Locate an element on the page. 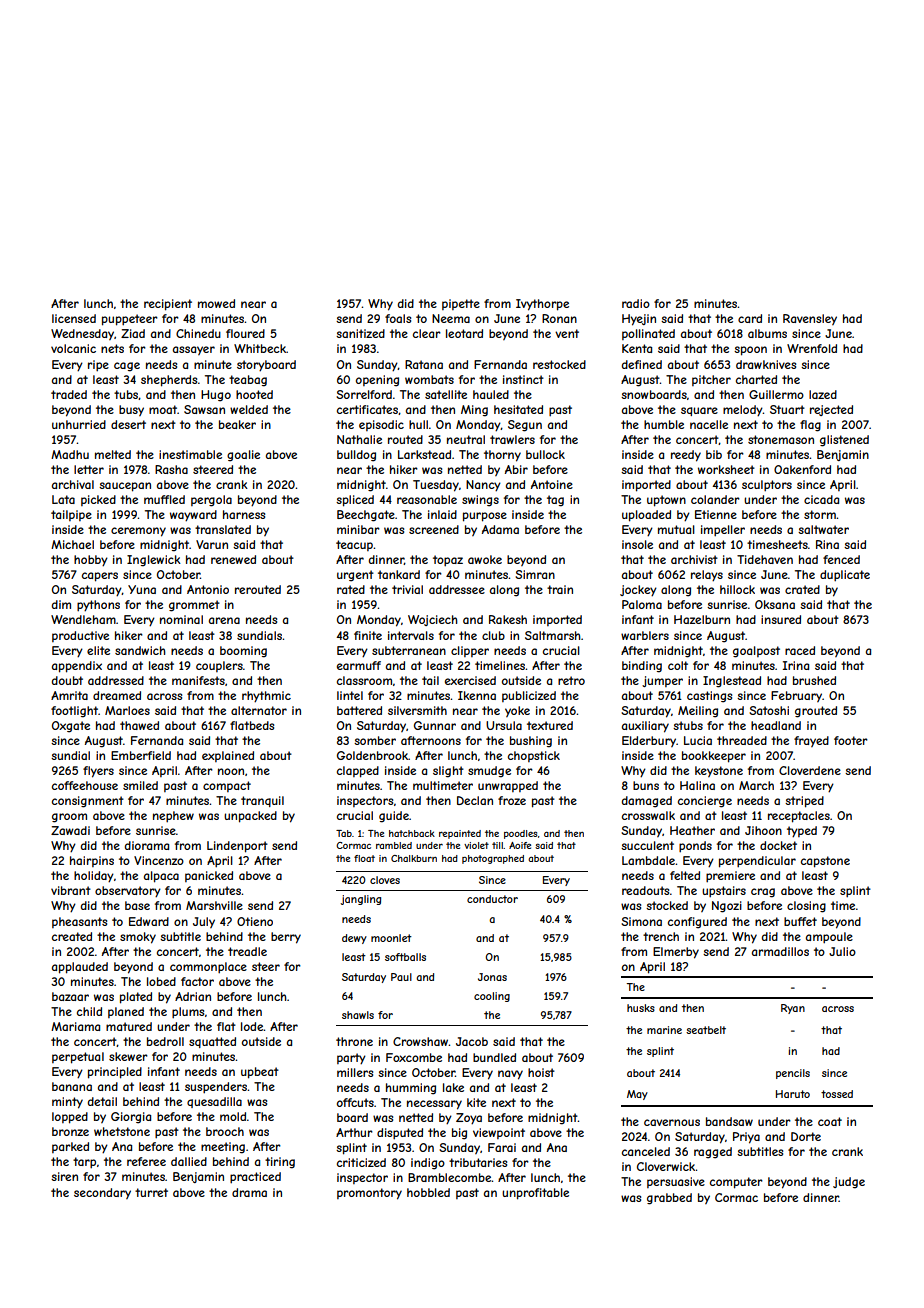 The width and height of the page is (924, 1308). shawls is located at coordinates (358, 1015).
